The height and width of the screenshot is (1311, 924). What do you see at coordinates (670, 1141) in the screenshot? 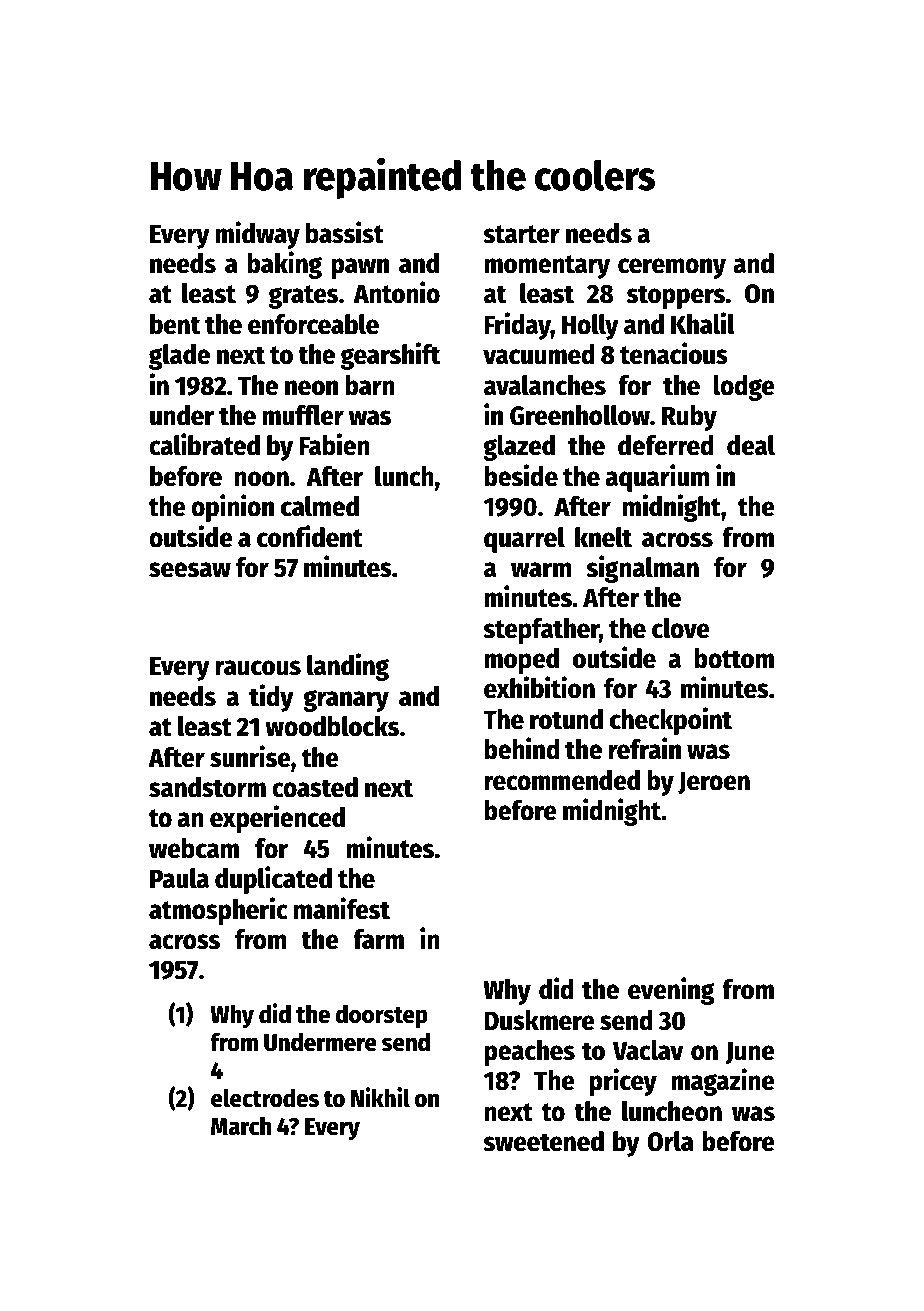
I see `Orla` at bounding box center [670, 1141].
